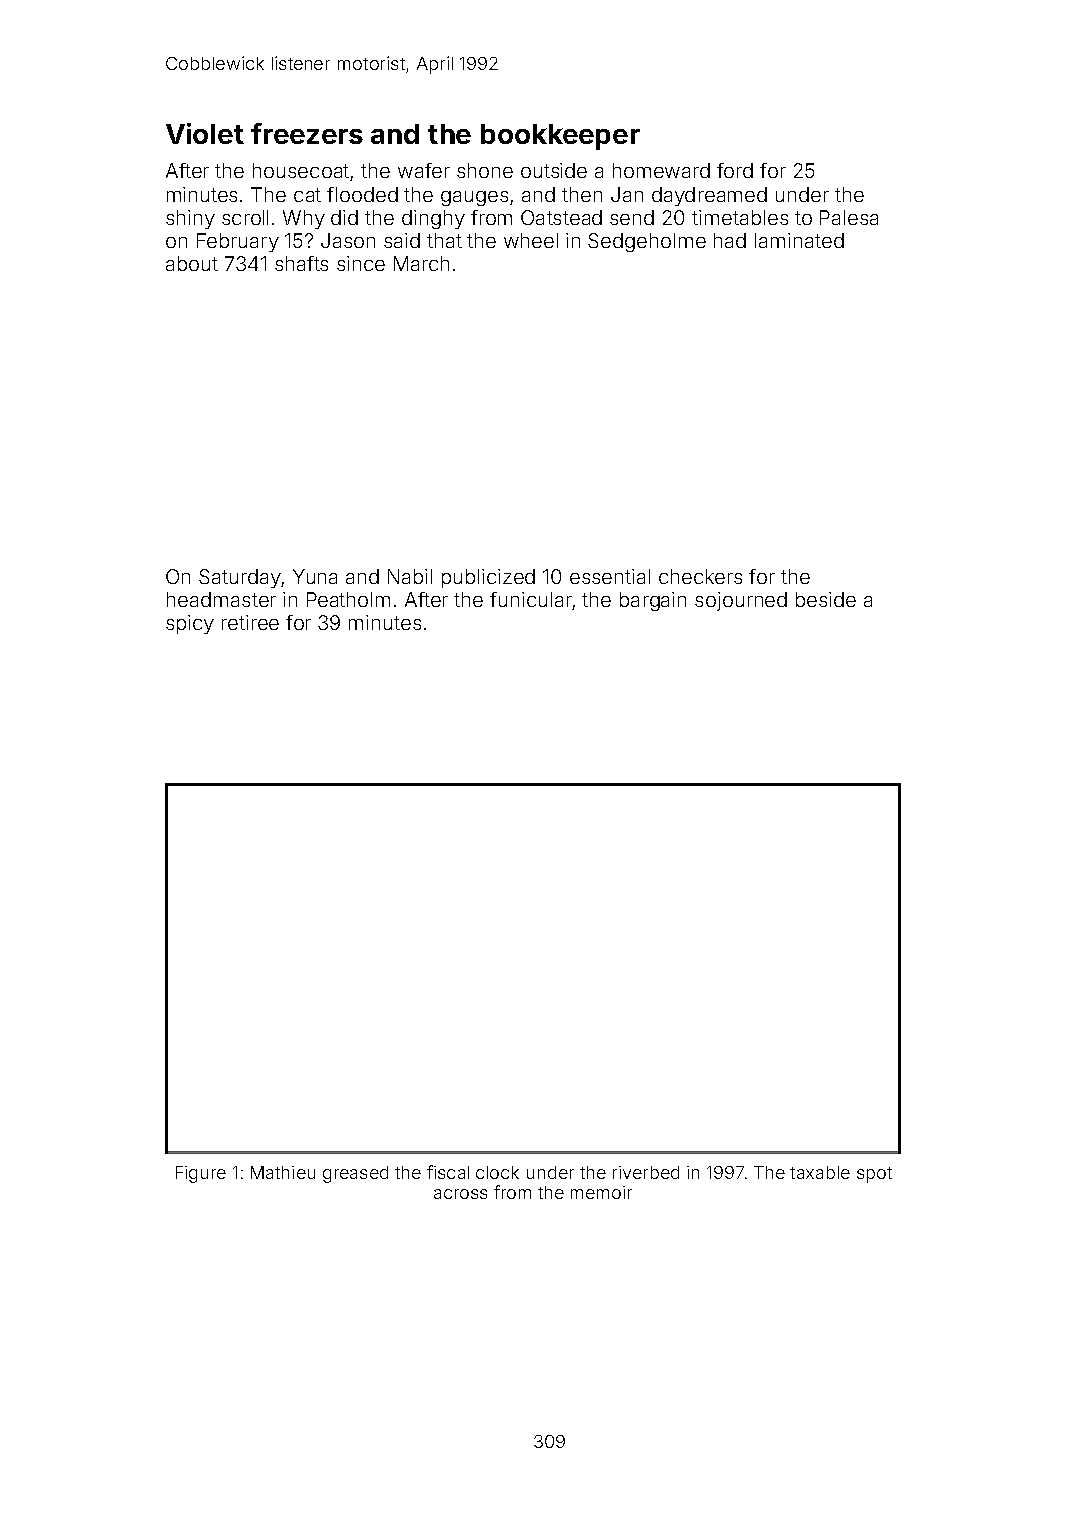  What do you see at coordinates (205, 133) in the screenshot?
I see `Violet` at bounding box center [205, 133].
